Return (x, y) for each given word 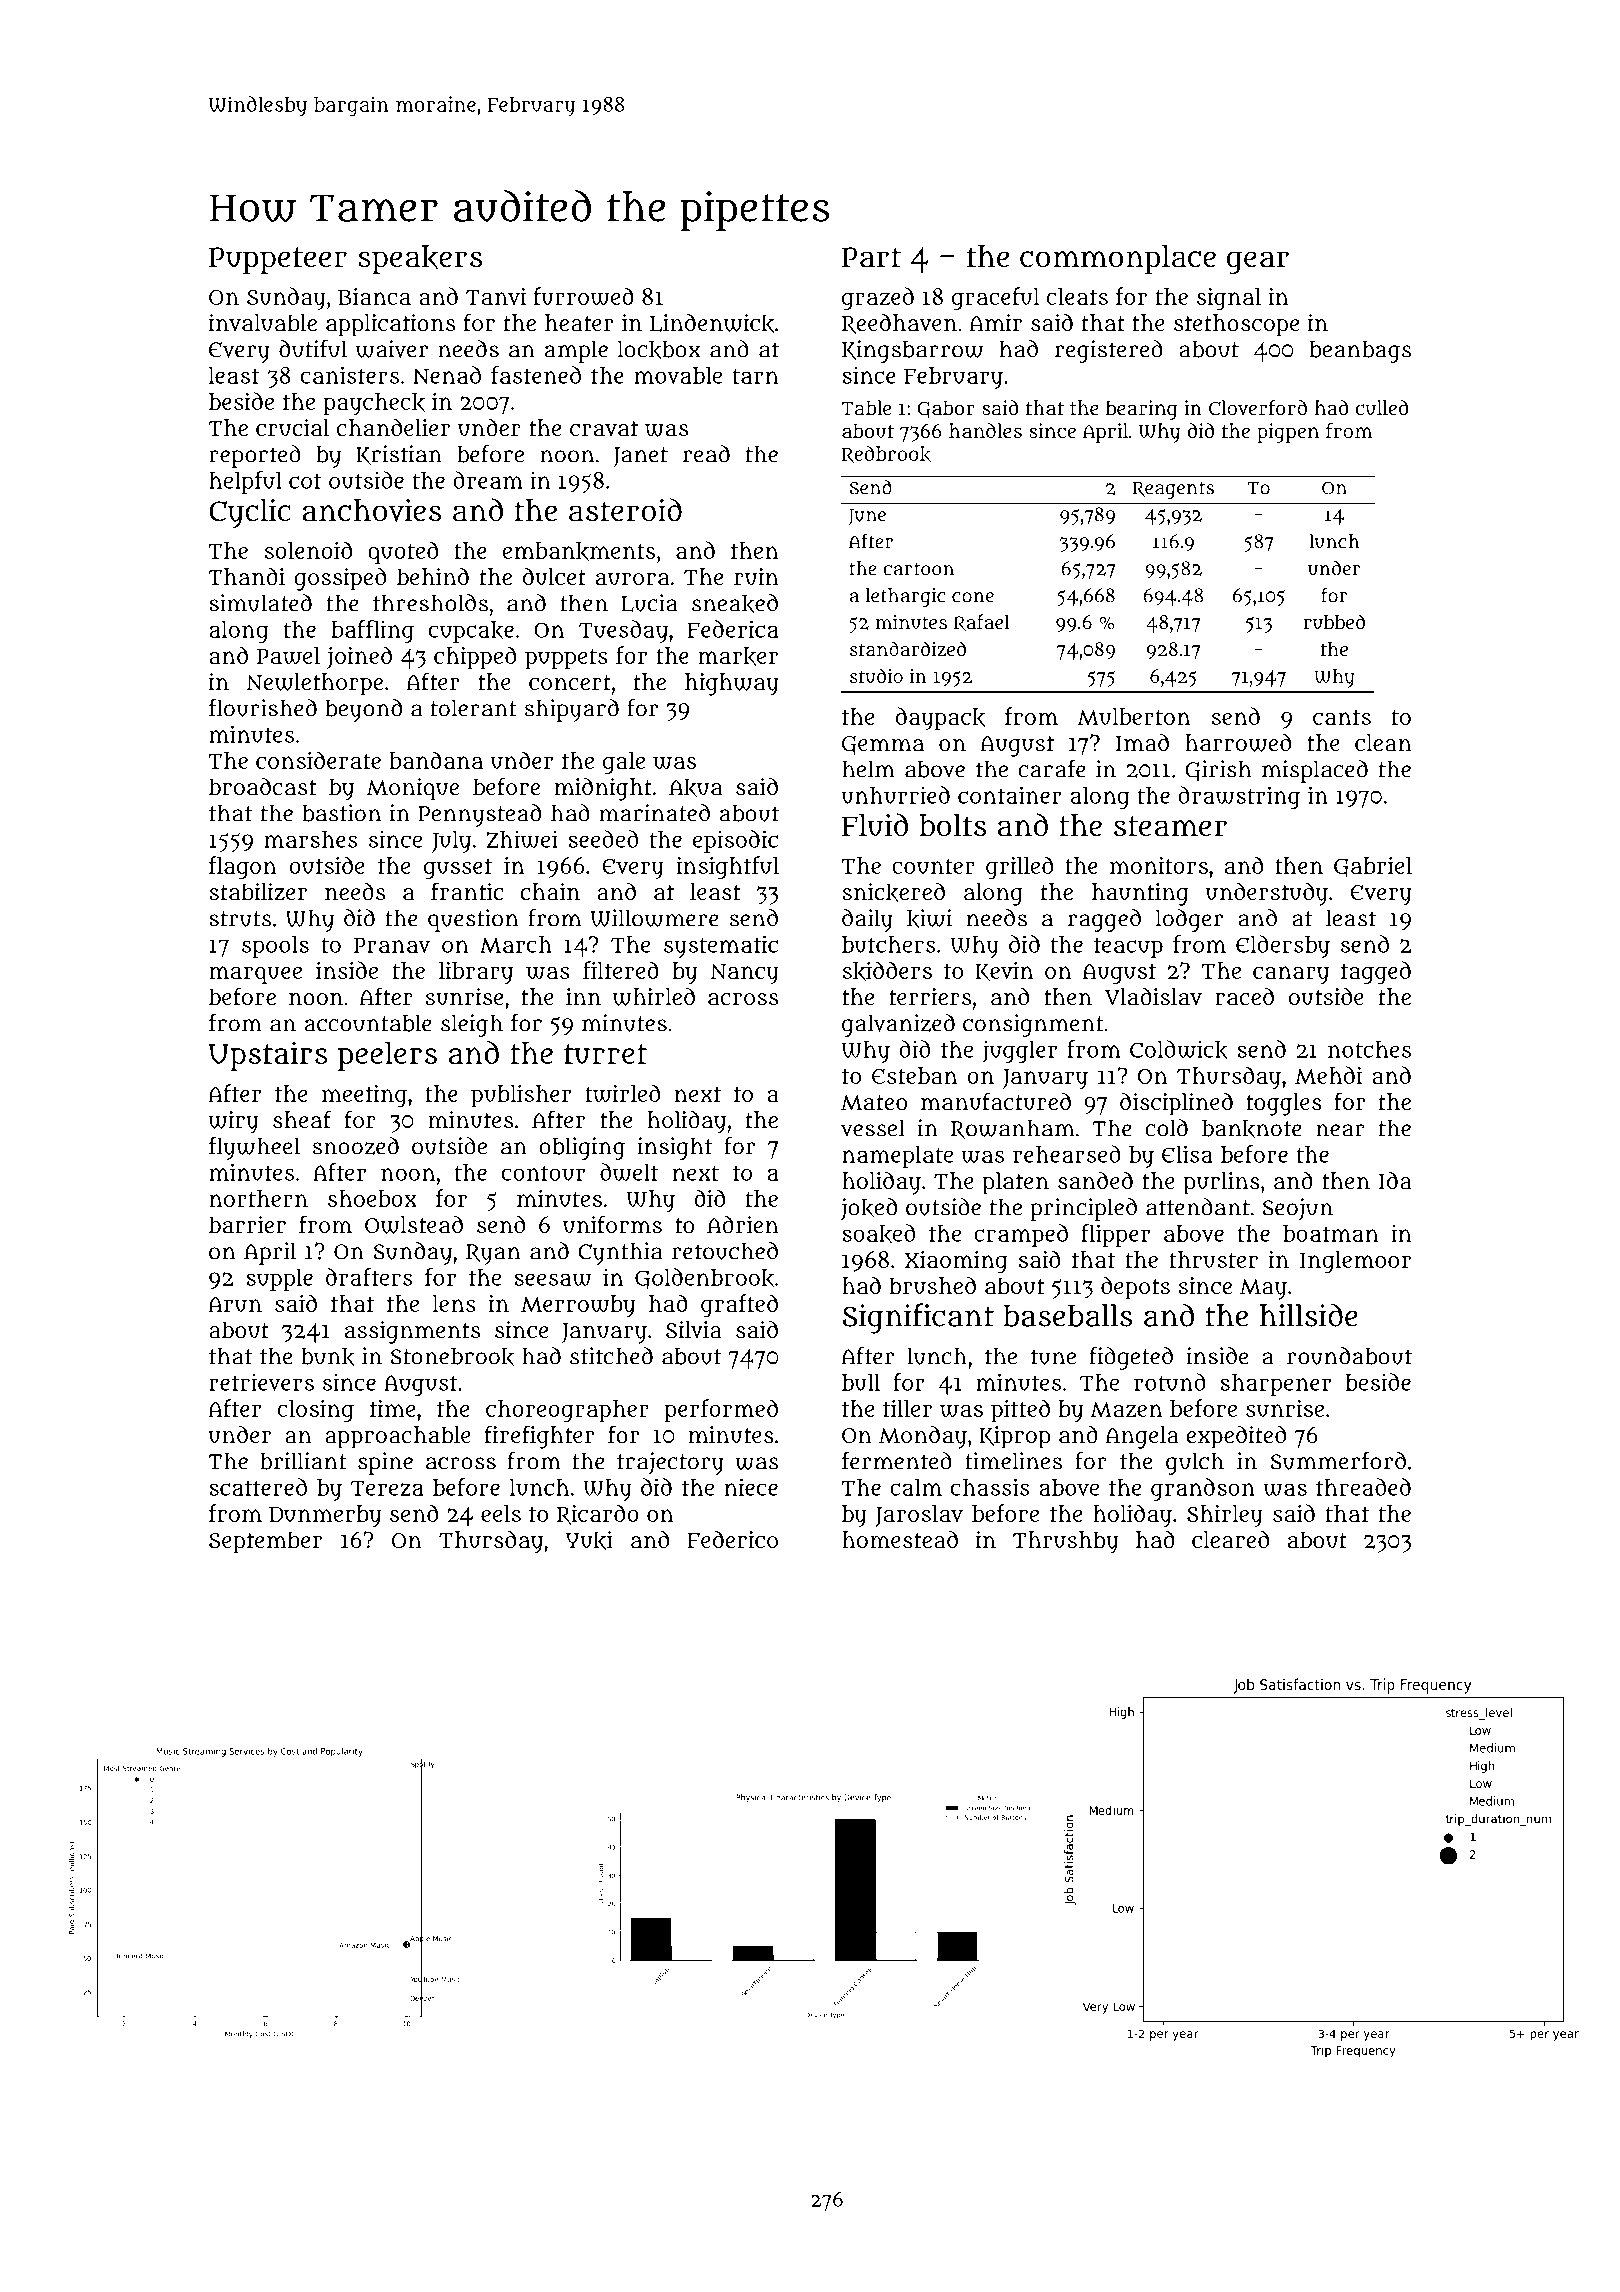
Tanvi (496, 296)
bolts (952, 825)
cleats (1077, 296)
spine (385, 1463)
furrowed (584, 296)
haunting (1140, 894)
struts (240, 919)
